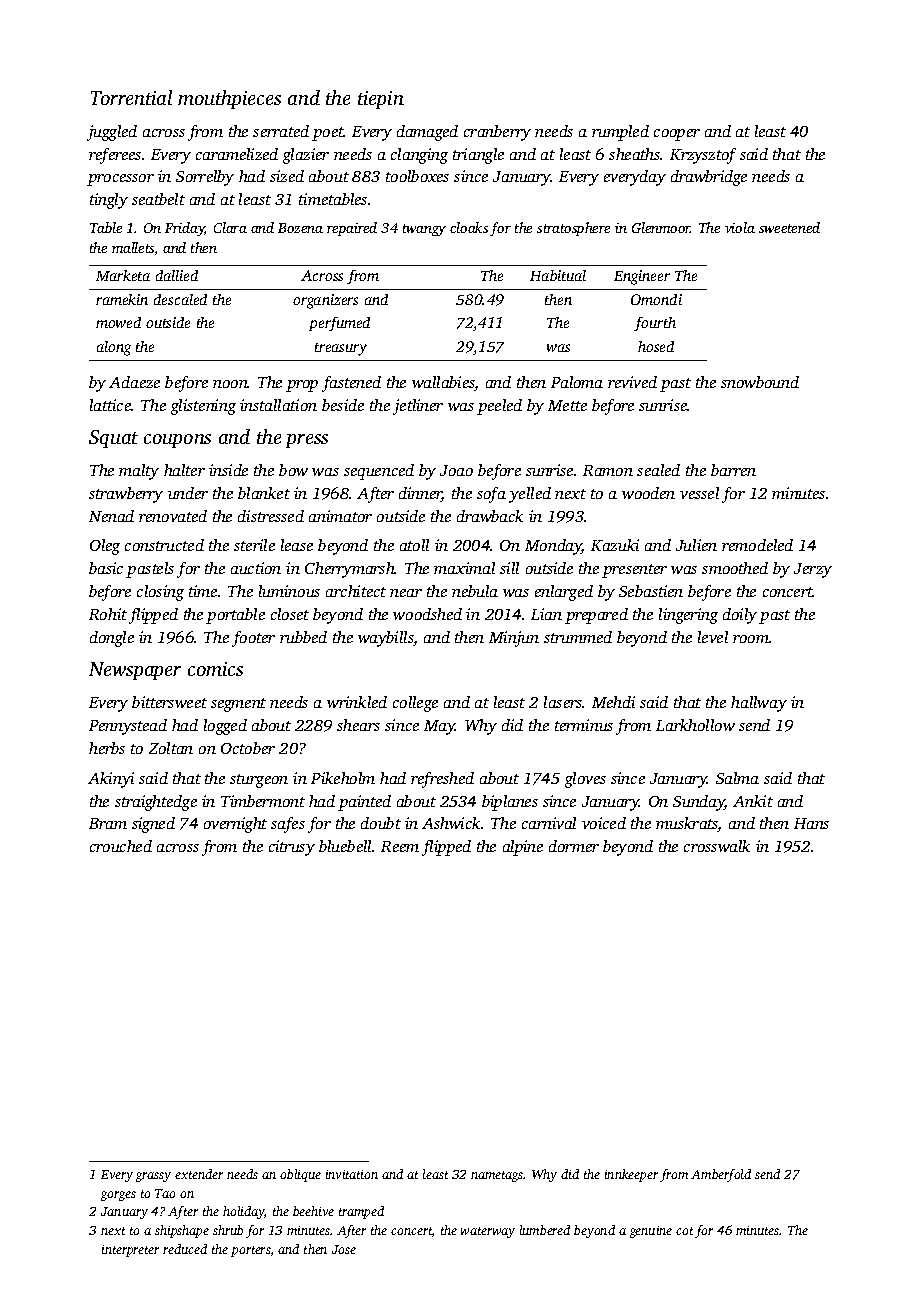  Describe the element at coordinates (488, 1232) in the screenshot. I see `waterway` at that location.
